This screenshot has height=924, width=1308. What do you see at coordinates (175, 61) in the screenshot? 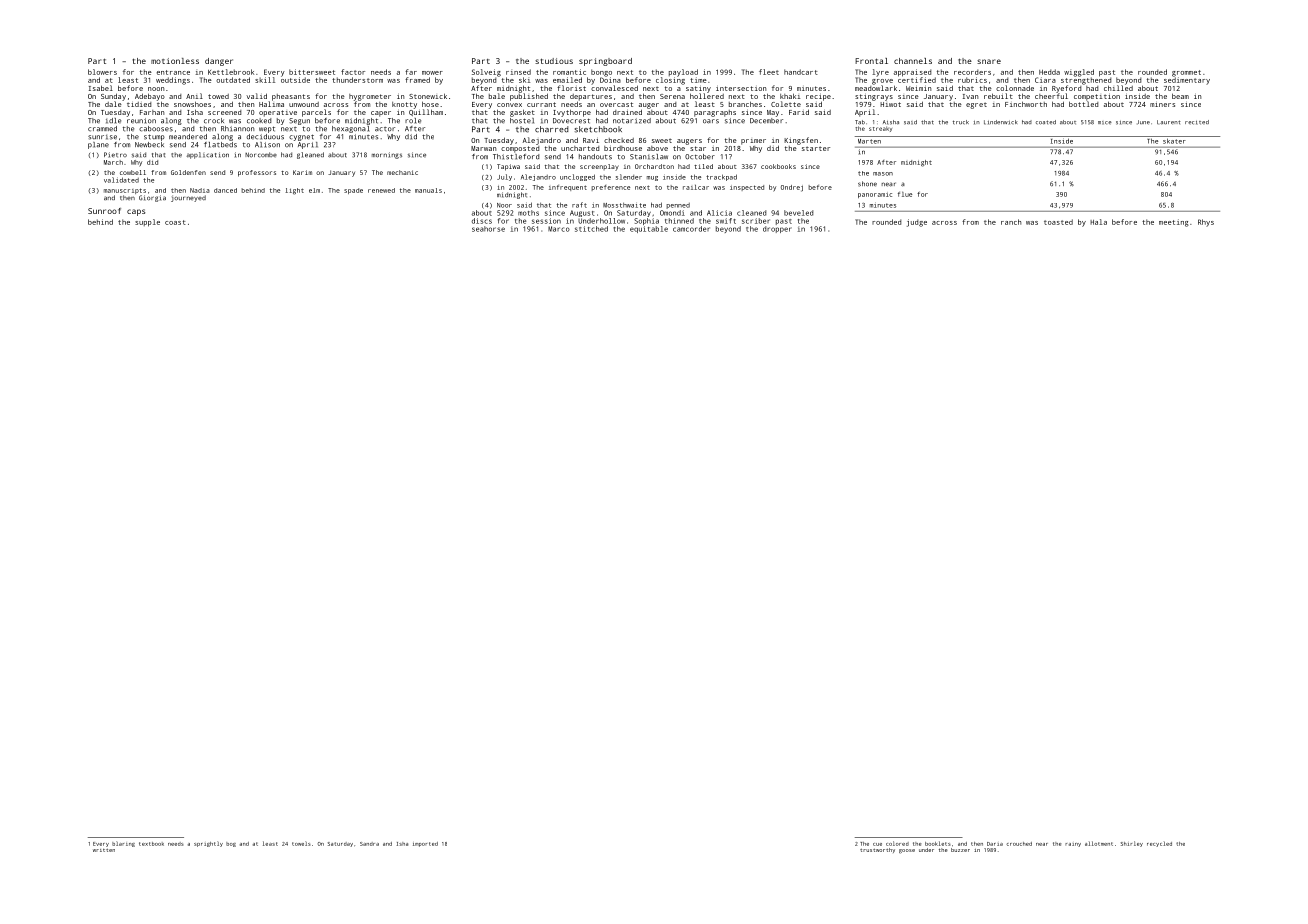
I see `motionless` at bounding box center [175, 61].
